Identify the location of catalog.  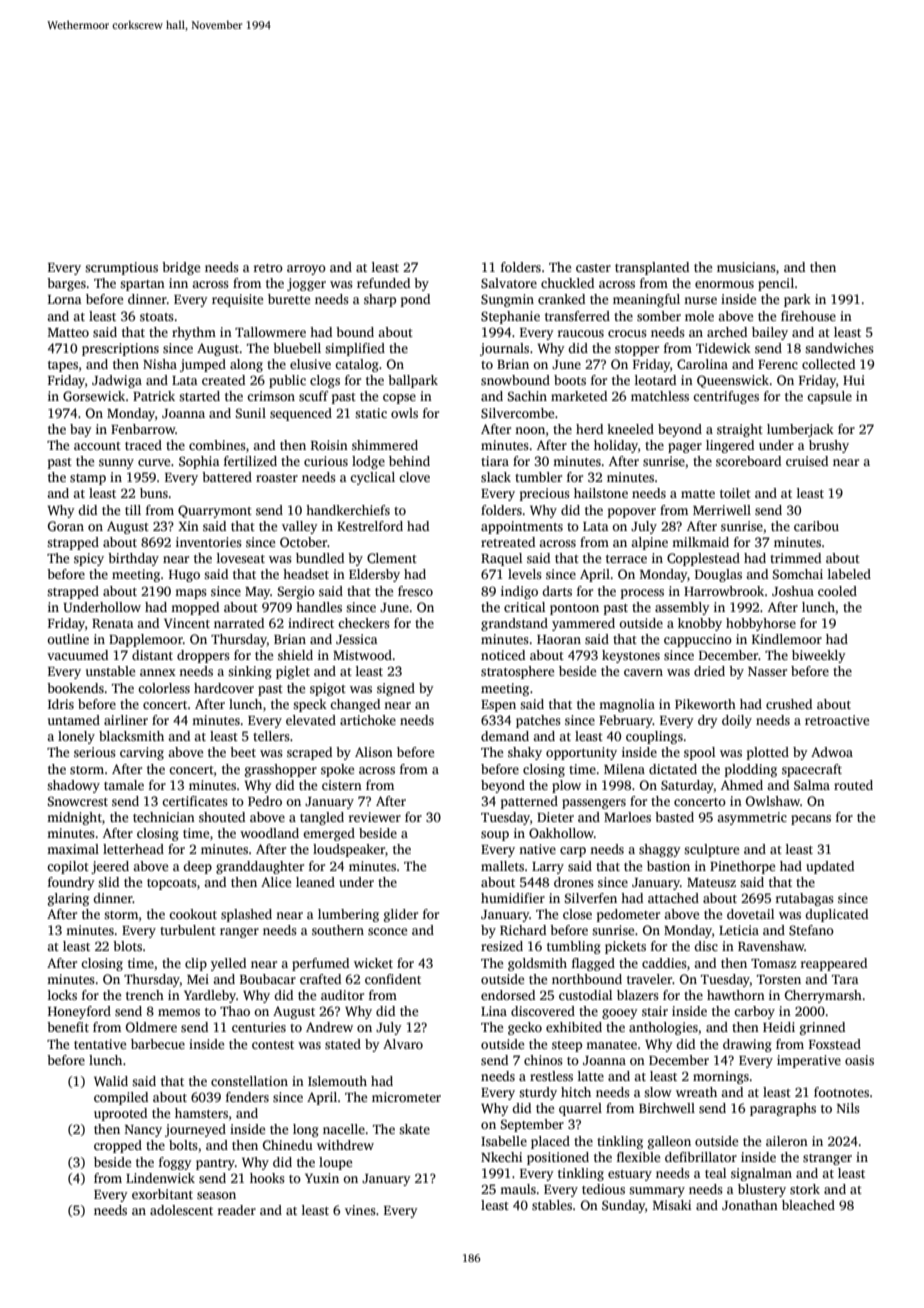
(357, 365).
